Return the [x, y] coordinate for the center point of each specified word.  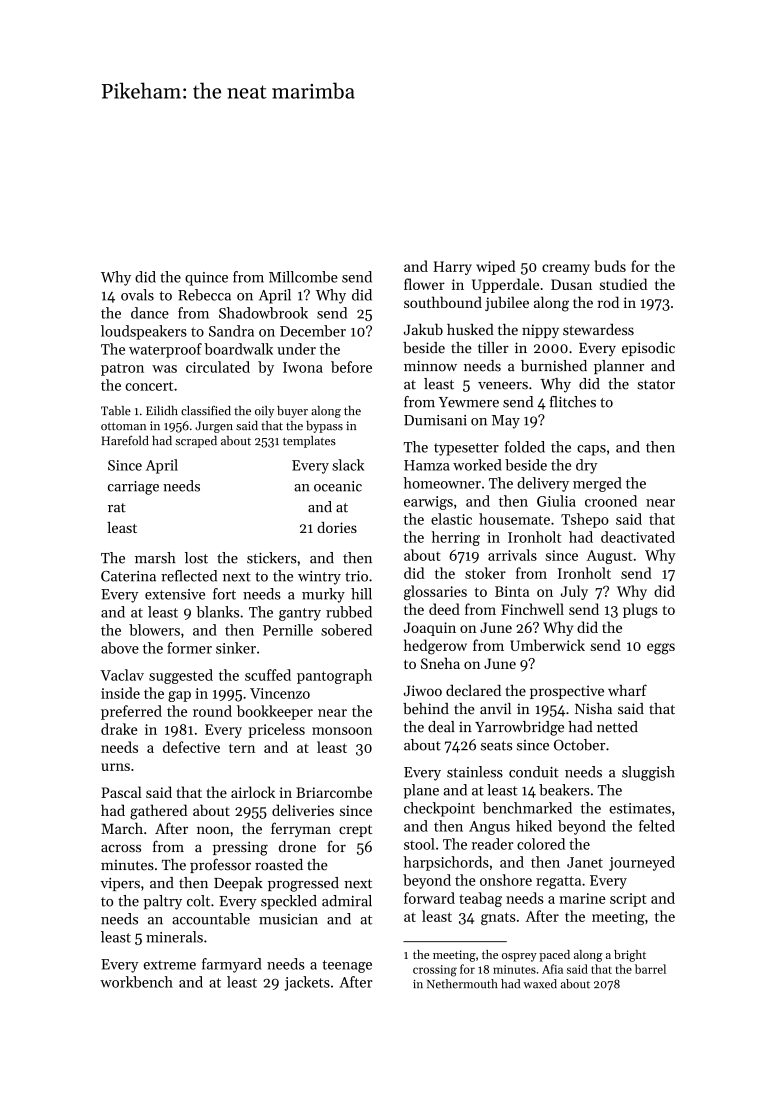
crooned [611, 501]
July [574, 592]
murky [323, 595]
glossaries [435, 592]
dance [150, 313]
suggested [181, 676]
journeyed [642, 863]
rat [117, 508]
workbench [136, 982]
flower [424, 284]
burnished [554, 366]
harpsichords [446, 863]
